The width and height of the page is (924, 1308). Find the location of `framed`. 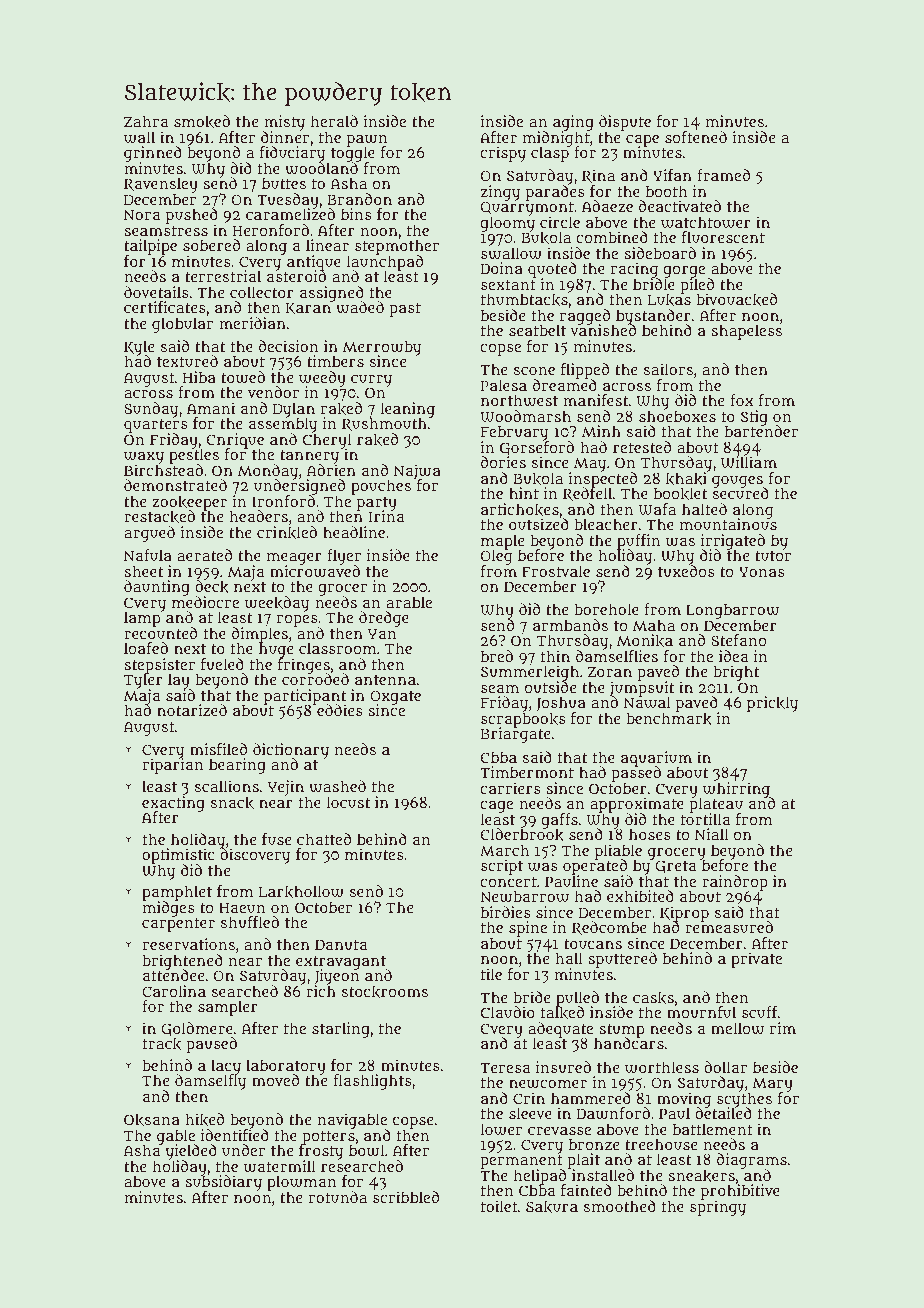

framed is located at coordinates (723, 175).
